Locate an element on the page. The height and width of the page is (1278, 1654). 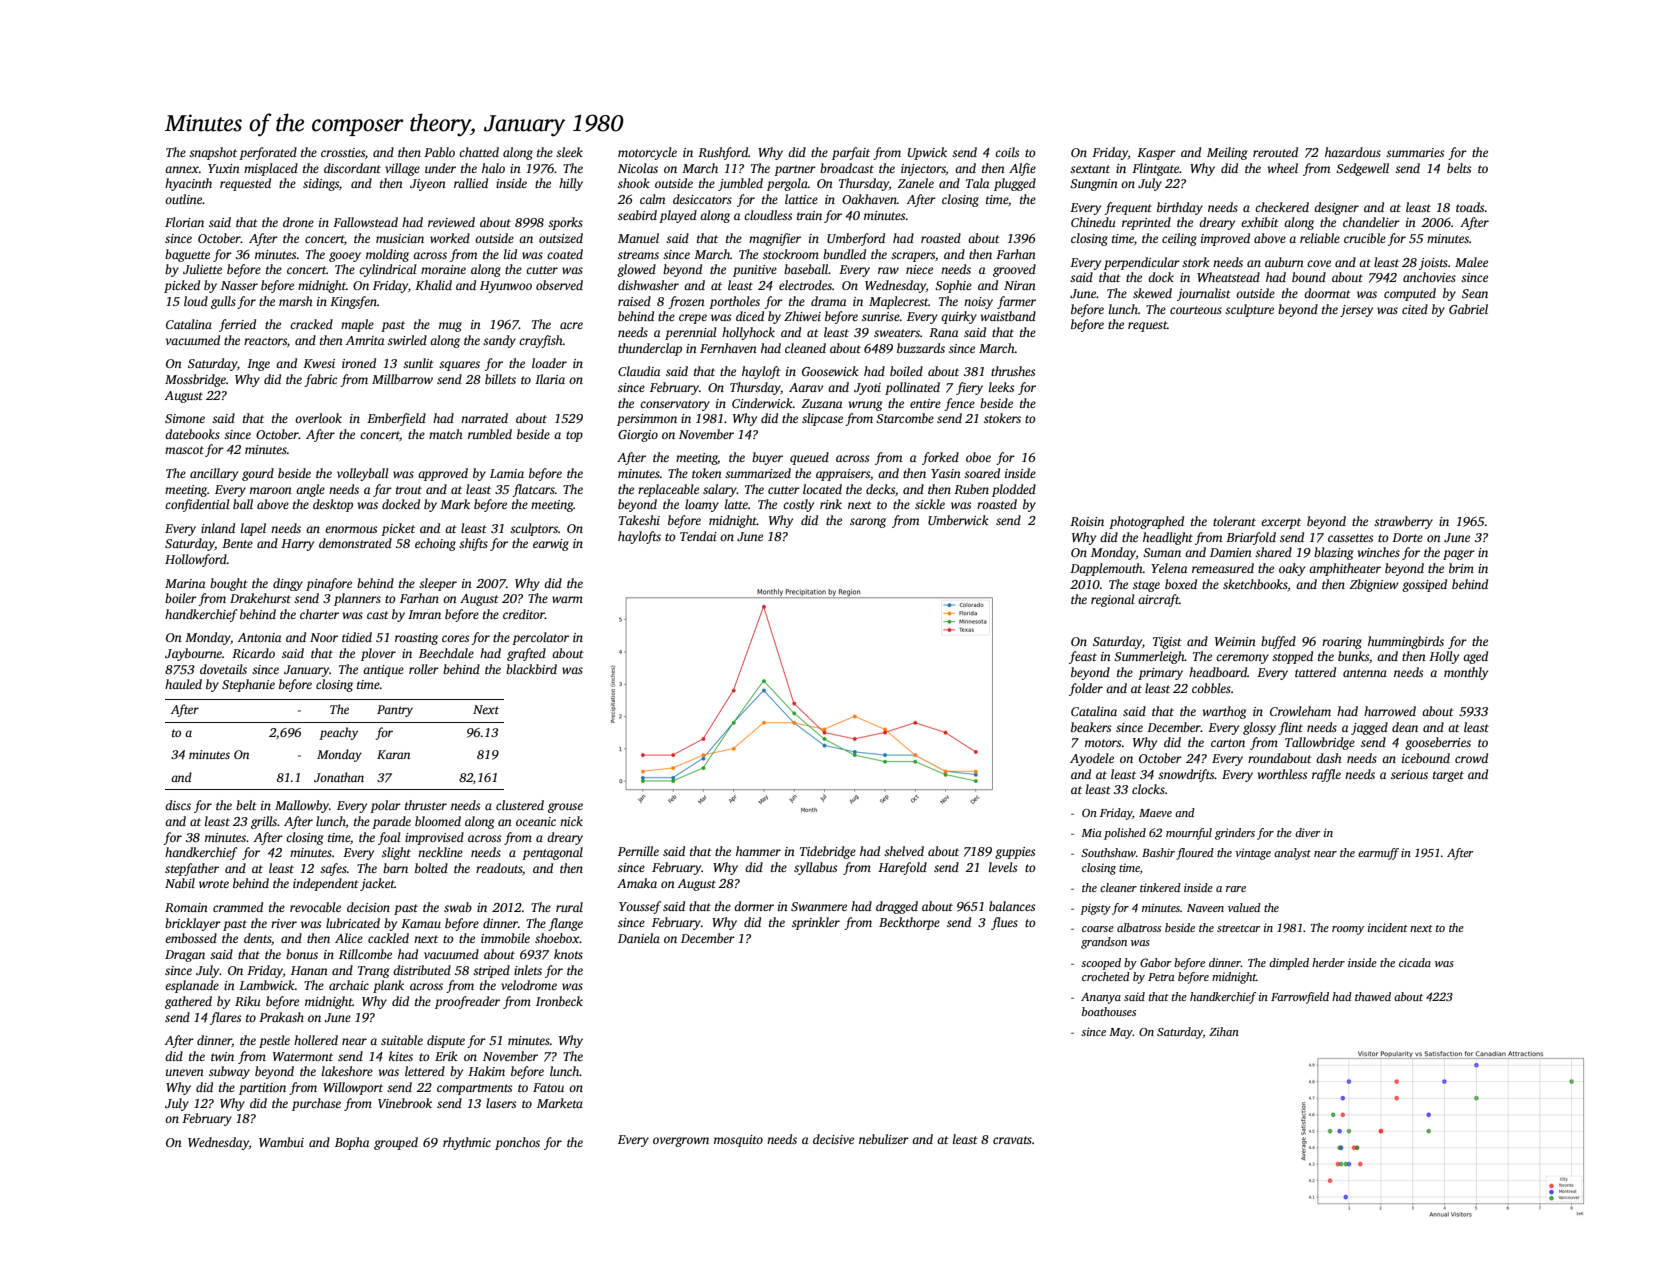
safes is located at coordinates (333, 869).
